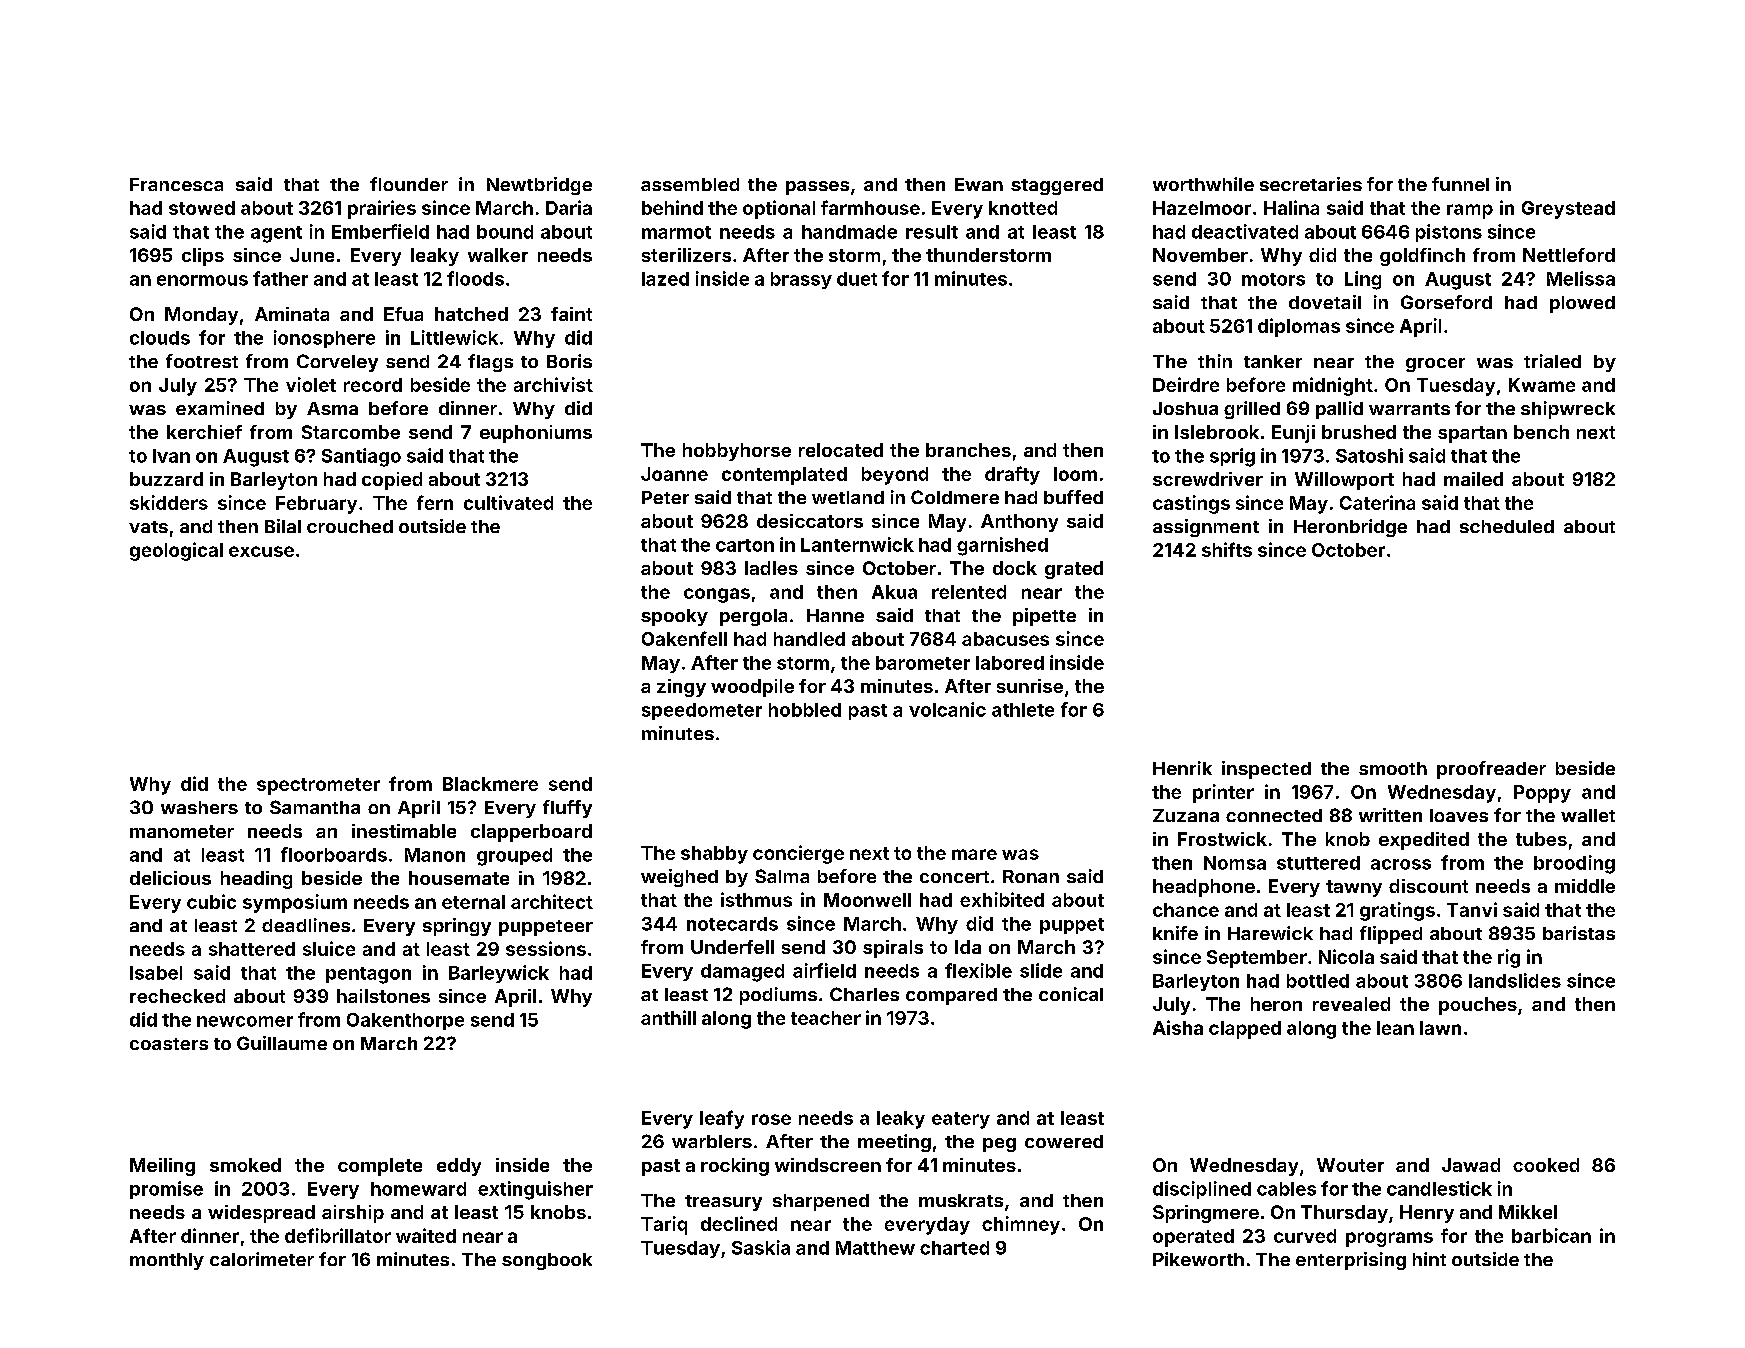 The image size is (1745, 1348). Describe the element at coordinates (1031, 876) in the page. I see `Ronan` at that location.
